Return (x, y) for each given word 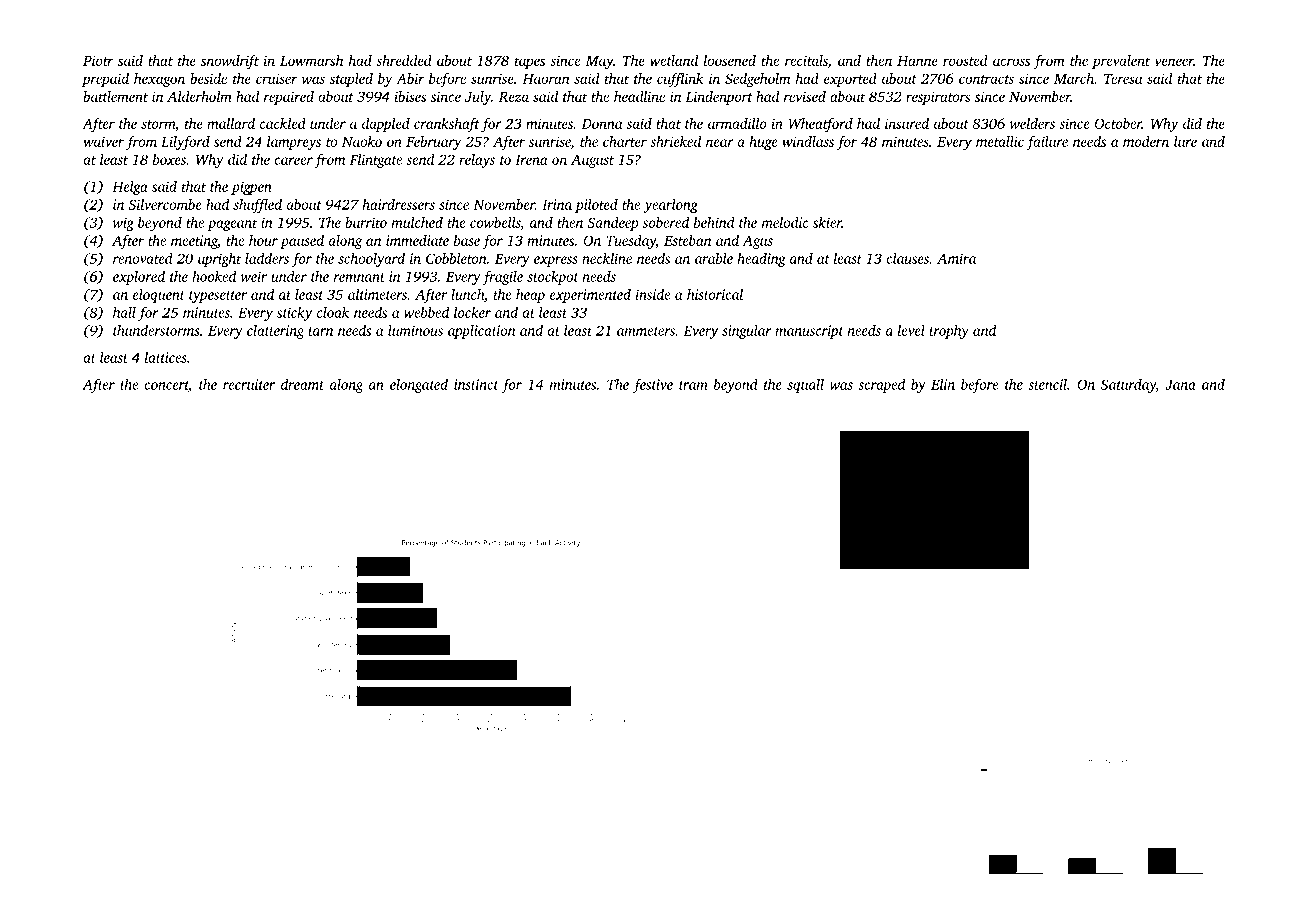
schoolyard (371, 260)
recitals (806, 60)
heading (762, 260)
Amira (956, 258)
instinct (476, 384)
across (1011, 62)
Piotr (98, 60)
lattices (166, 357)
